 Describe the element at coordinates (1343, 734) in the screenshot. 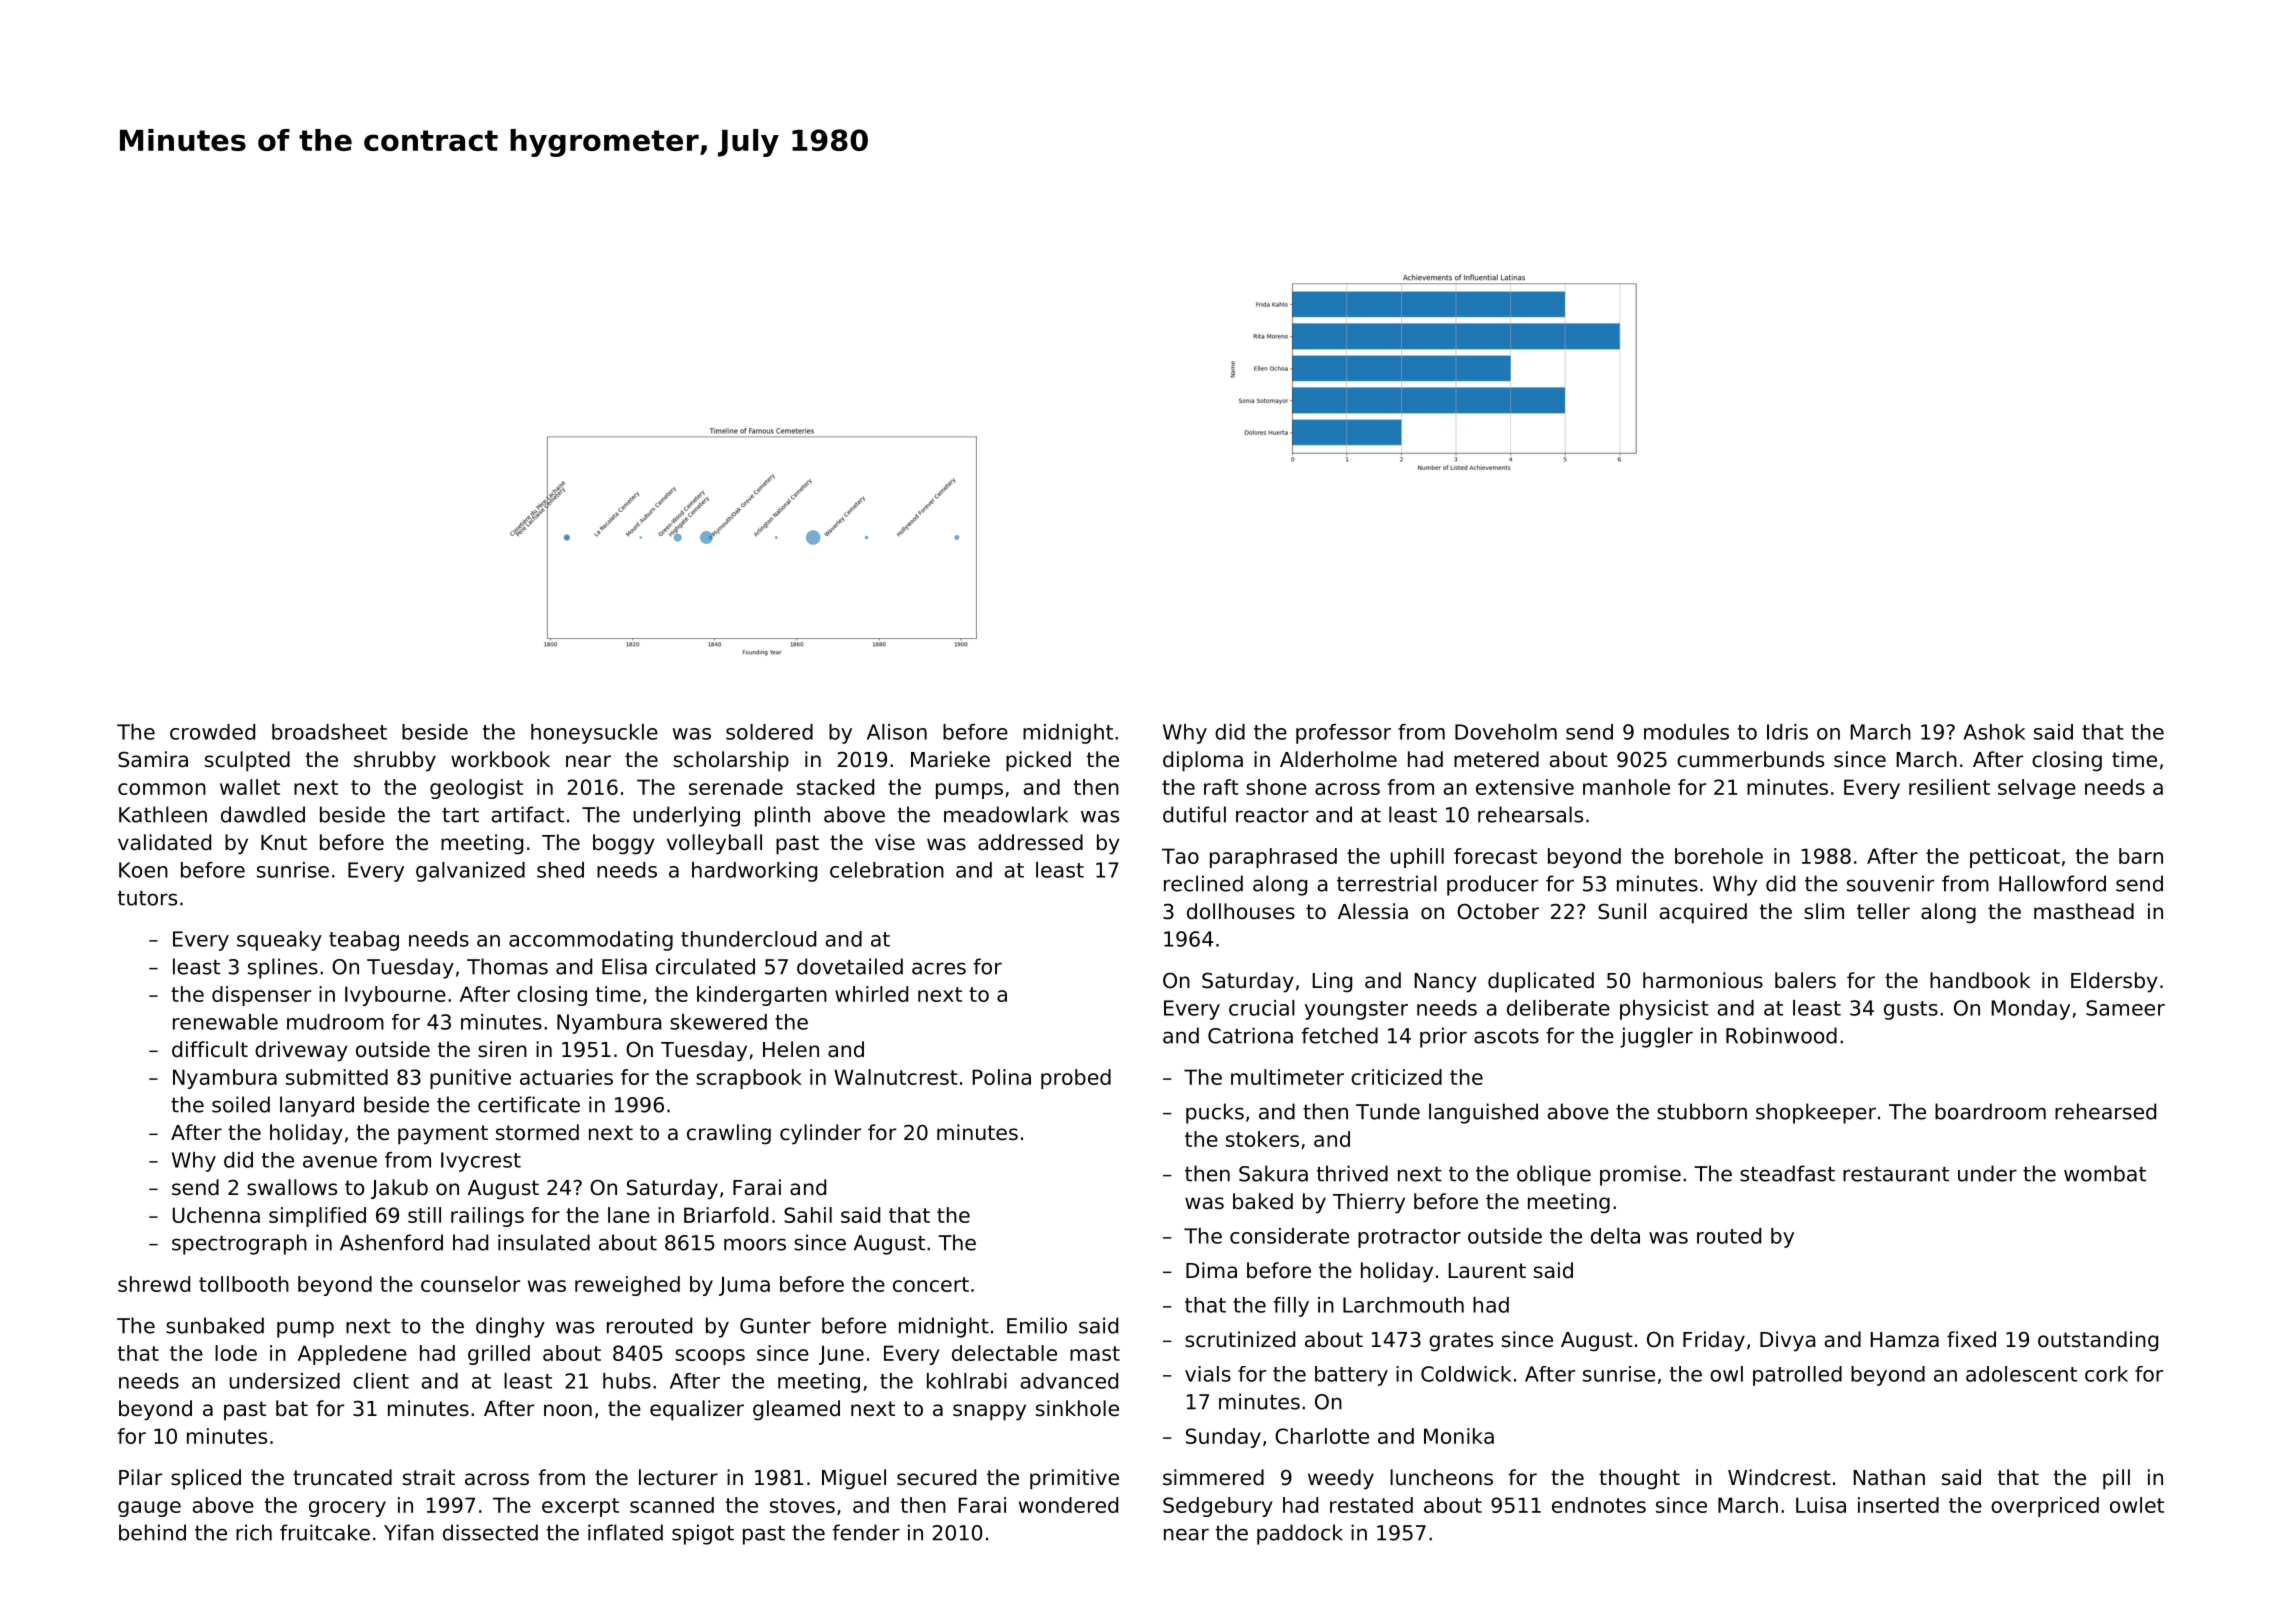

I see `professor` at that location.
